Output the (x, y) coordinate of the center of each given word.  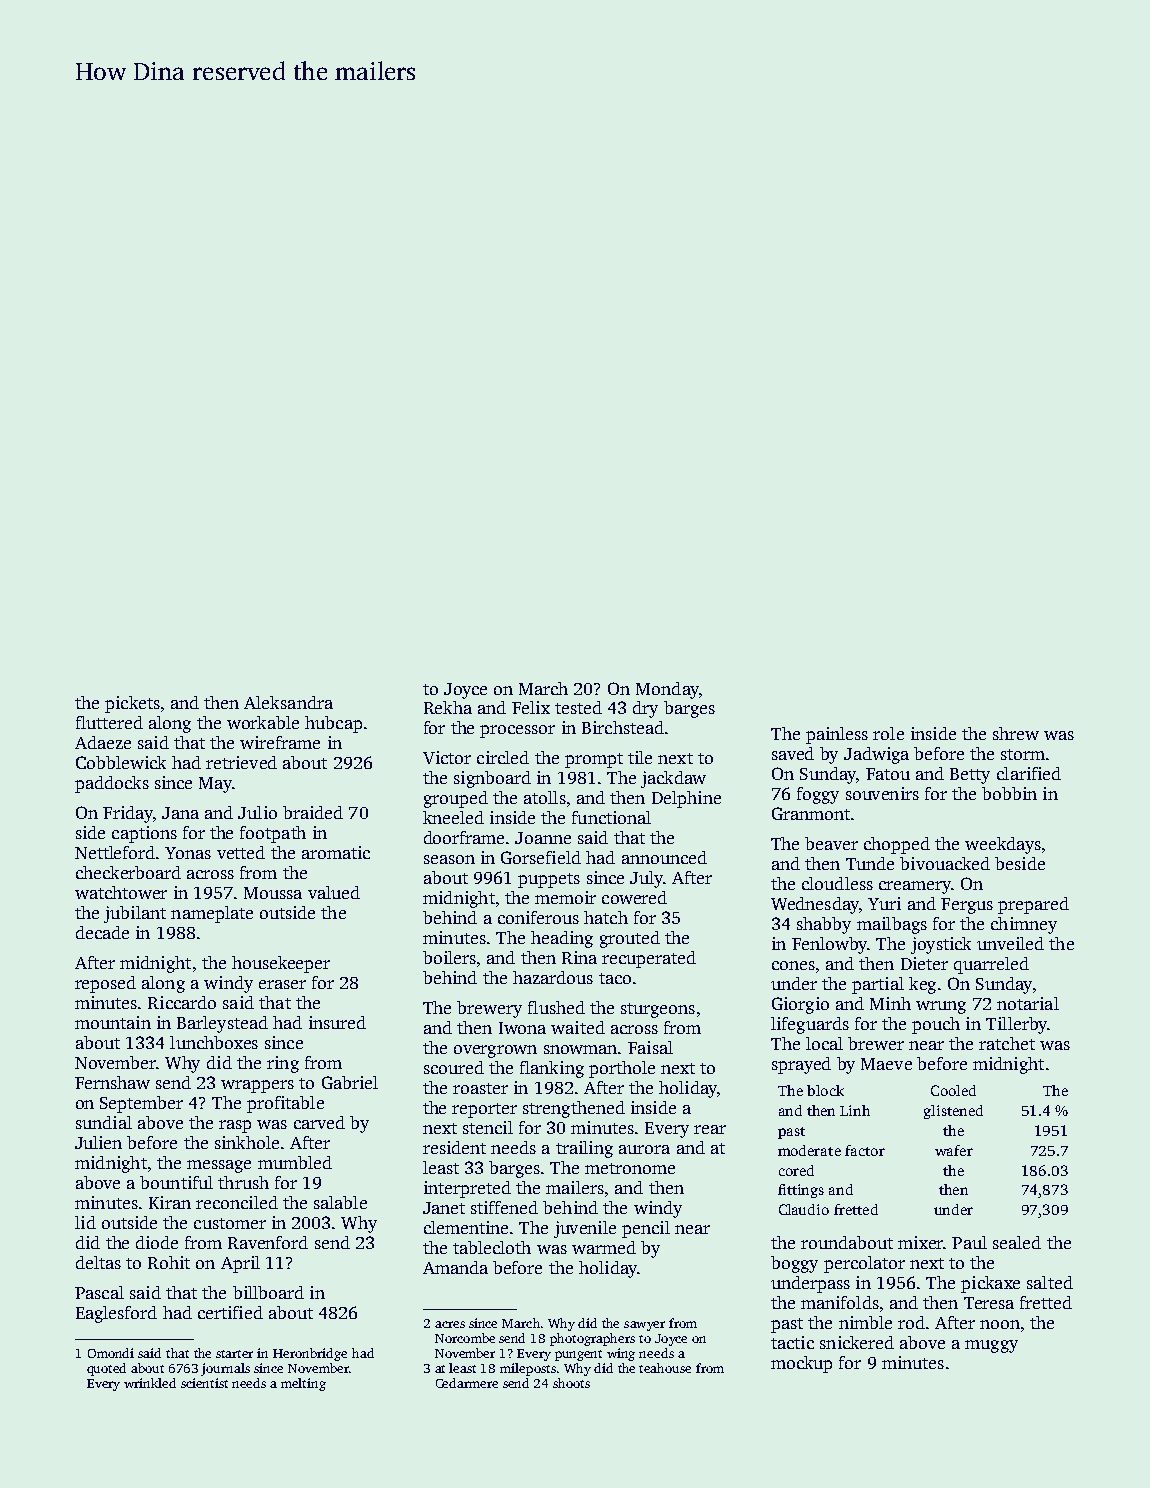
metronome (630, 1168)
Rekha (448, 707)
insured (337, 1022)
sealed (1017, 1242)
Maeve (886, 1064)
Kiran (170, 1202)
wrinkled (150, 1383)
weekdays (1003, 845)
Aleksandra (288, 702)
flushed (556, 1007)
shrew (1016, 733)
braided (313, 812)
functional (611, 817)
